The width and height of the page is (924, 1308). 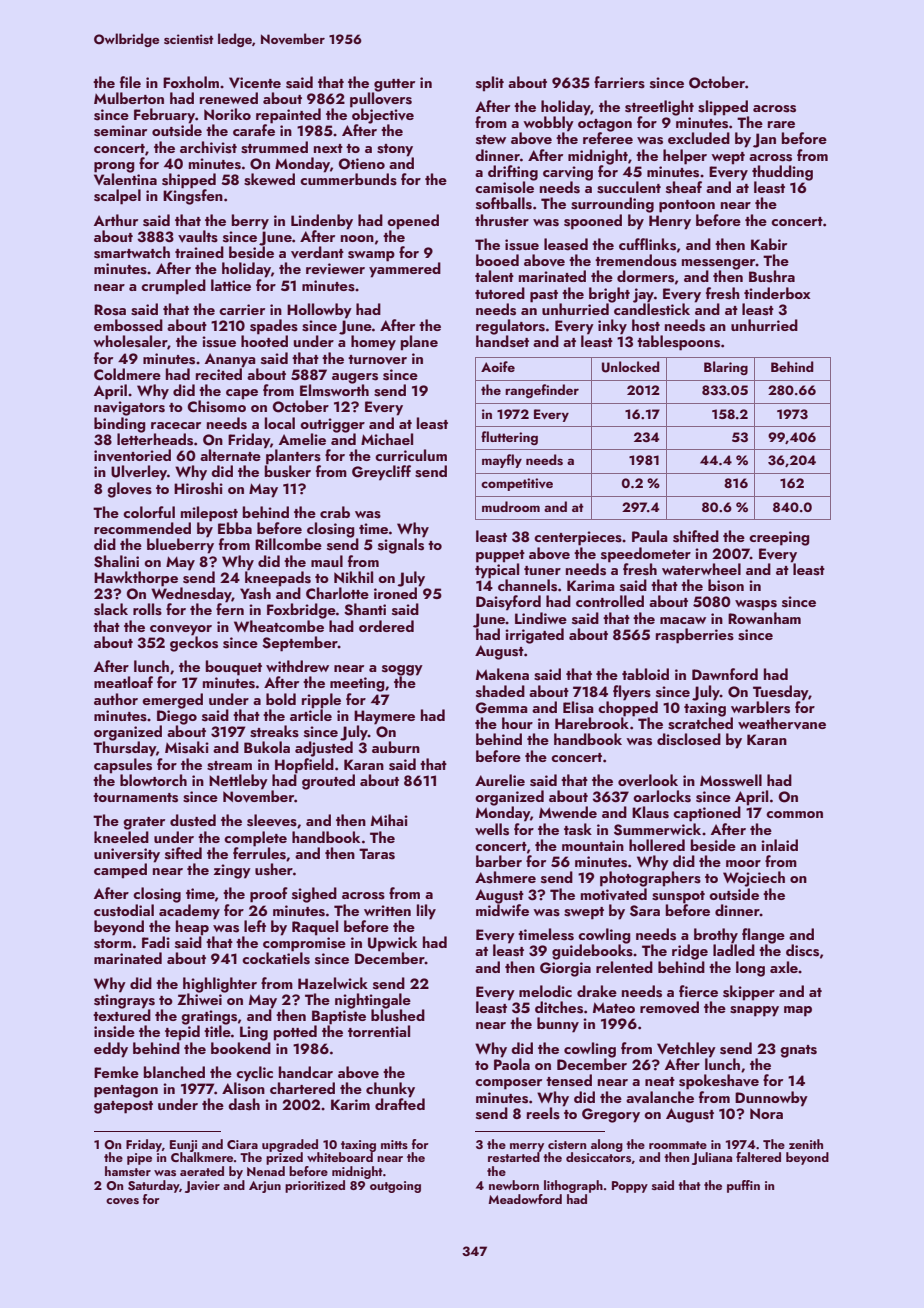 I want to click on flyers, so click(x=632, y=693).
